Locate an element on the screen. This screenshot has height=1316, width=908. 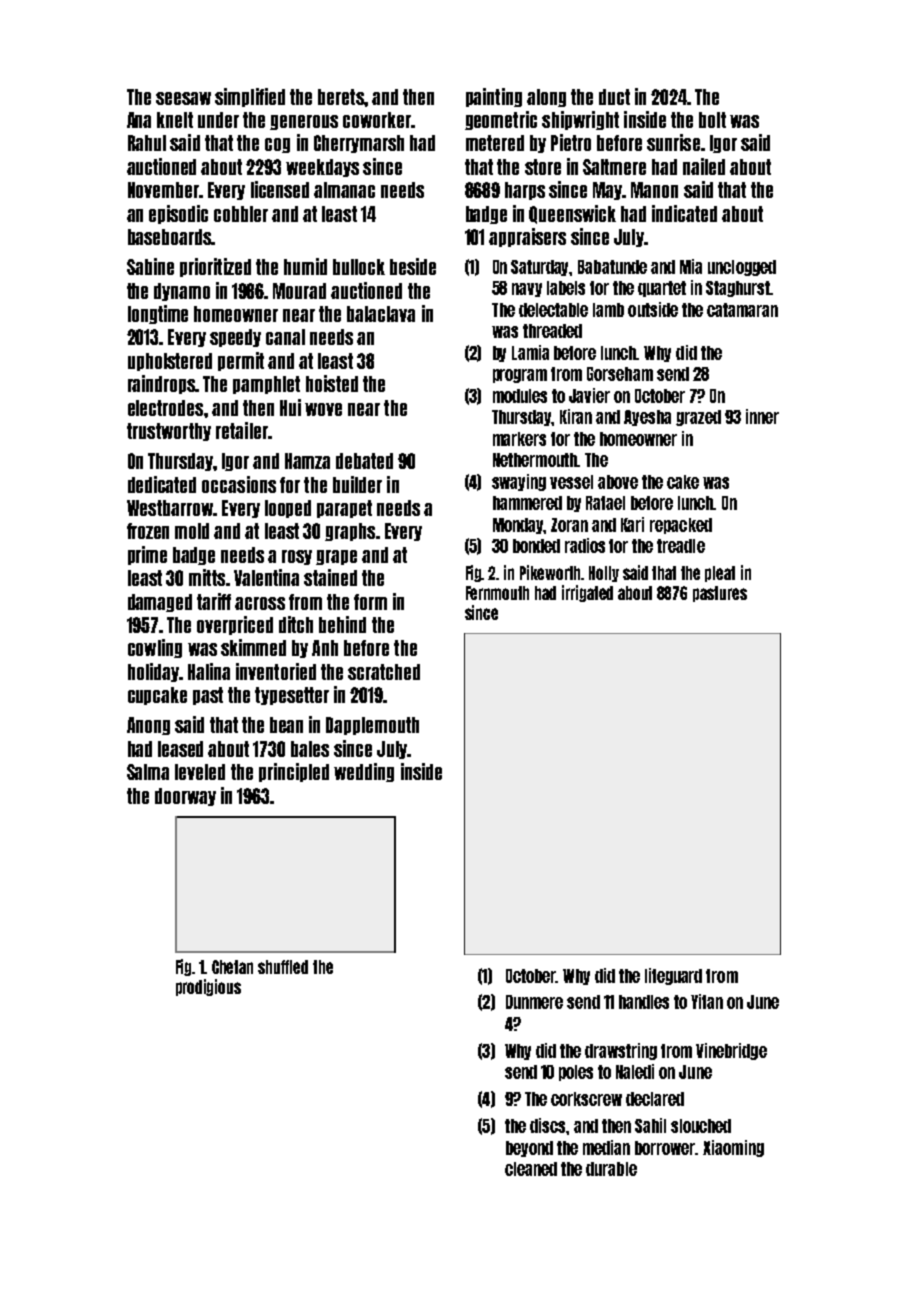
knelt is located at coordinates (175, 120).
